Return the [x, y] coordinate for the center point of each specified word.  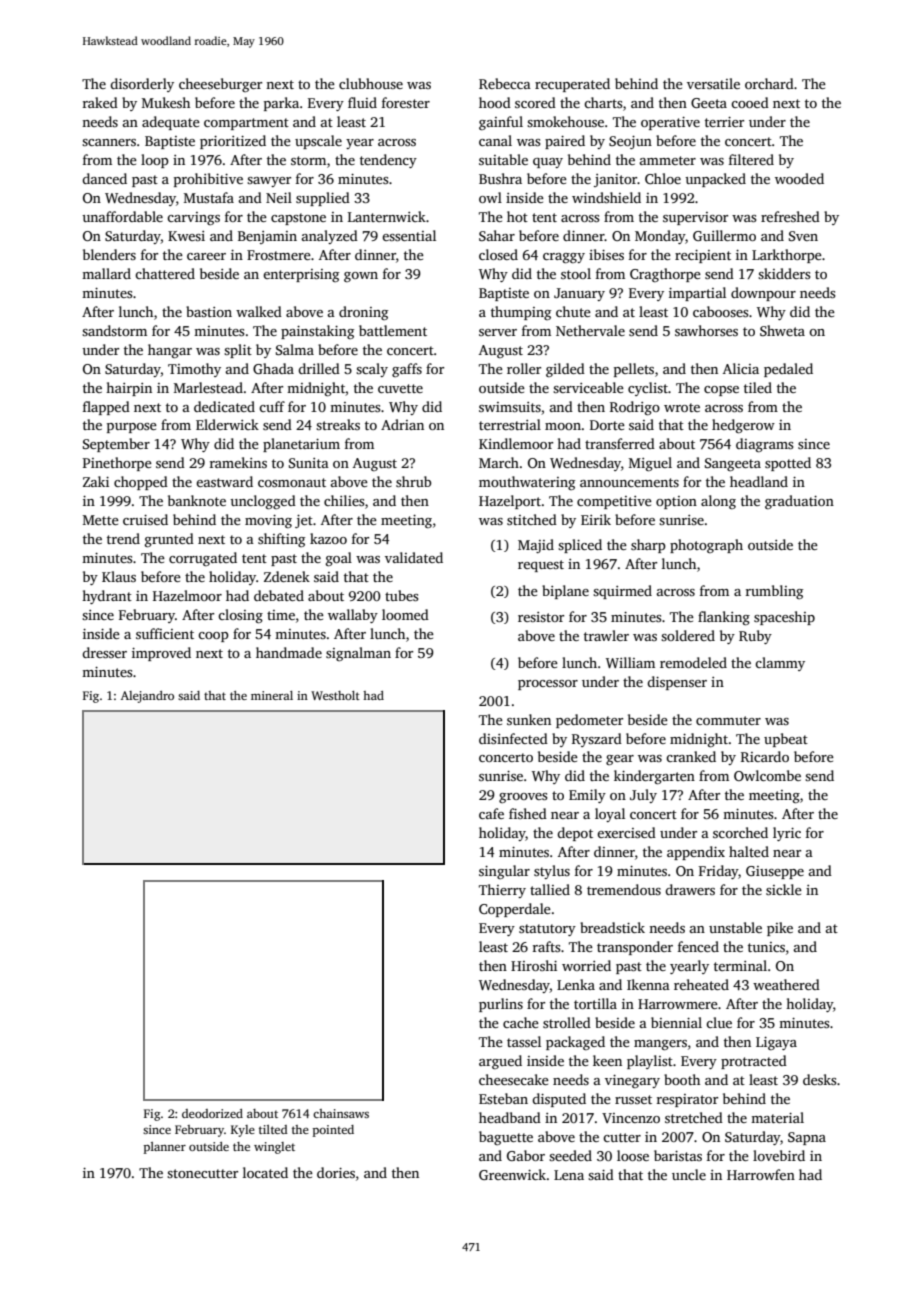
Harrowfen [761, 1174]
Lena [569, 1175]
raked [100, 102]
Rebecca [505, 83]
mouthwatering [527, 483]
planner [165, 1148]
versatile [713, 83]
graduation [799, 502]
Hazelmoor [187, 595]
